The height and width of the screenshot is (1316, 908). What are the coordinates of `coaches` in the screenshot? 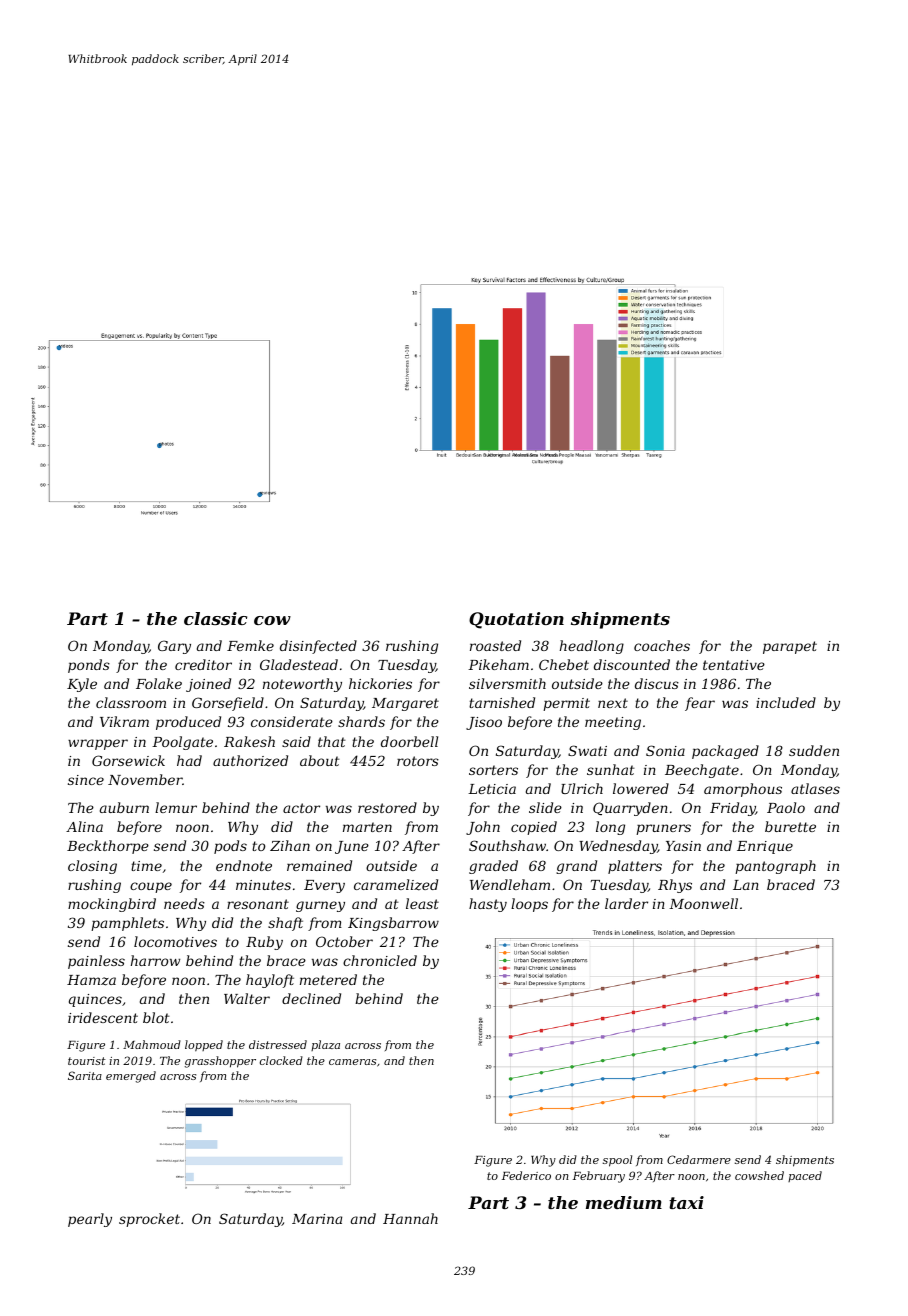 It's located at (662, 645).
